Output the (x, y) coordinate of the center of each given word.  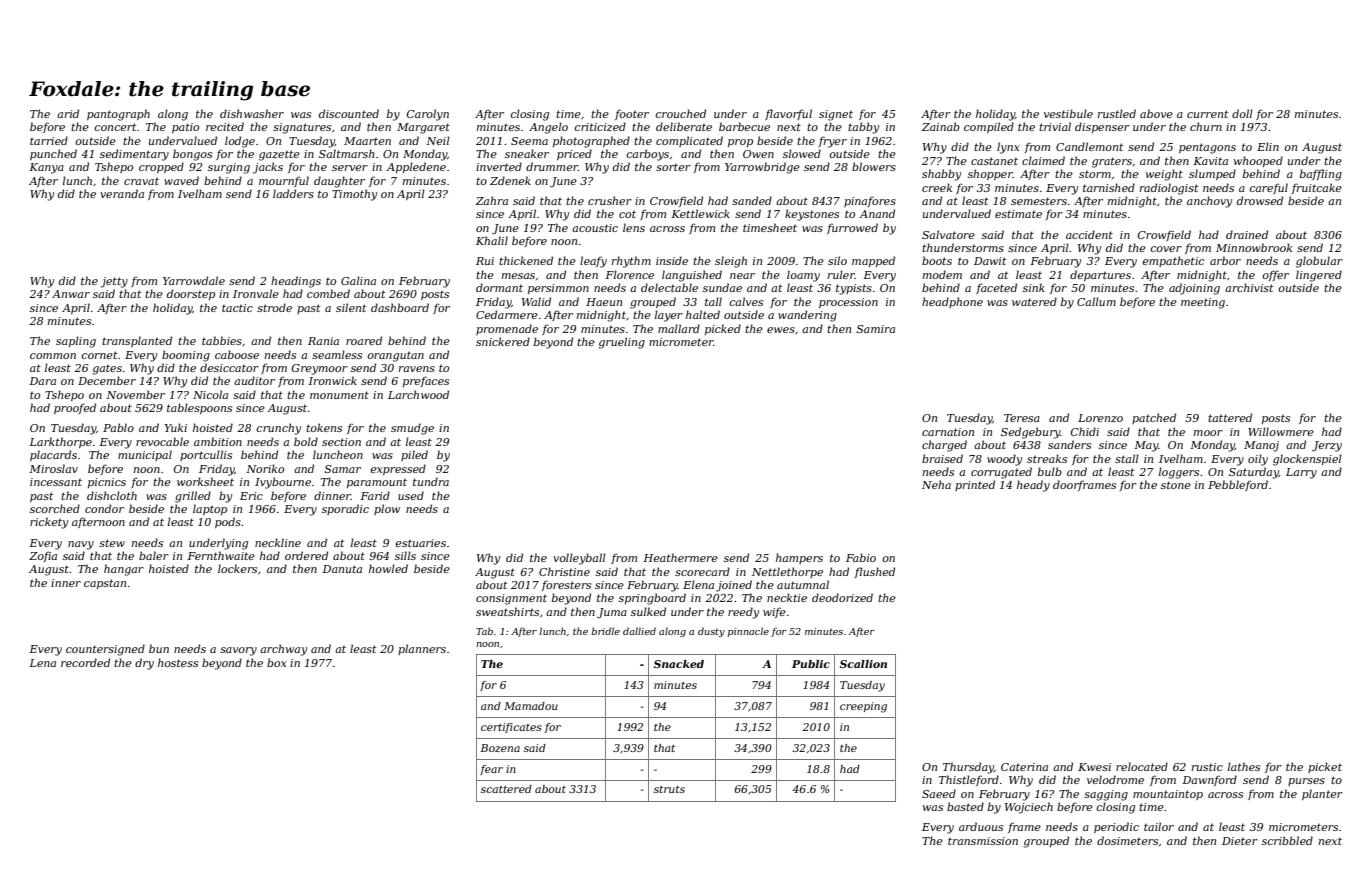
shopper (990, 174)
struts (669, 789)
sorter (673, 167)
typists (854, 289)
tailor (1159, 826)
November (135, 394)
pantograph (118, 115)
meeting (1203, 303)
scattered (506, 789)
